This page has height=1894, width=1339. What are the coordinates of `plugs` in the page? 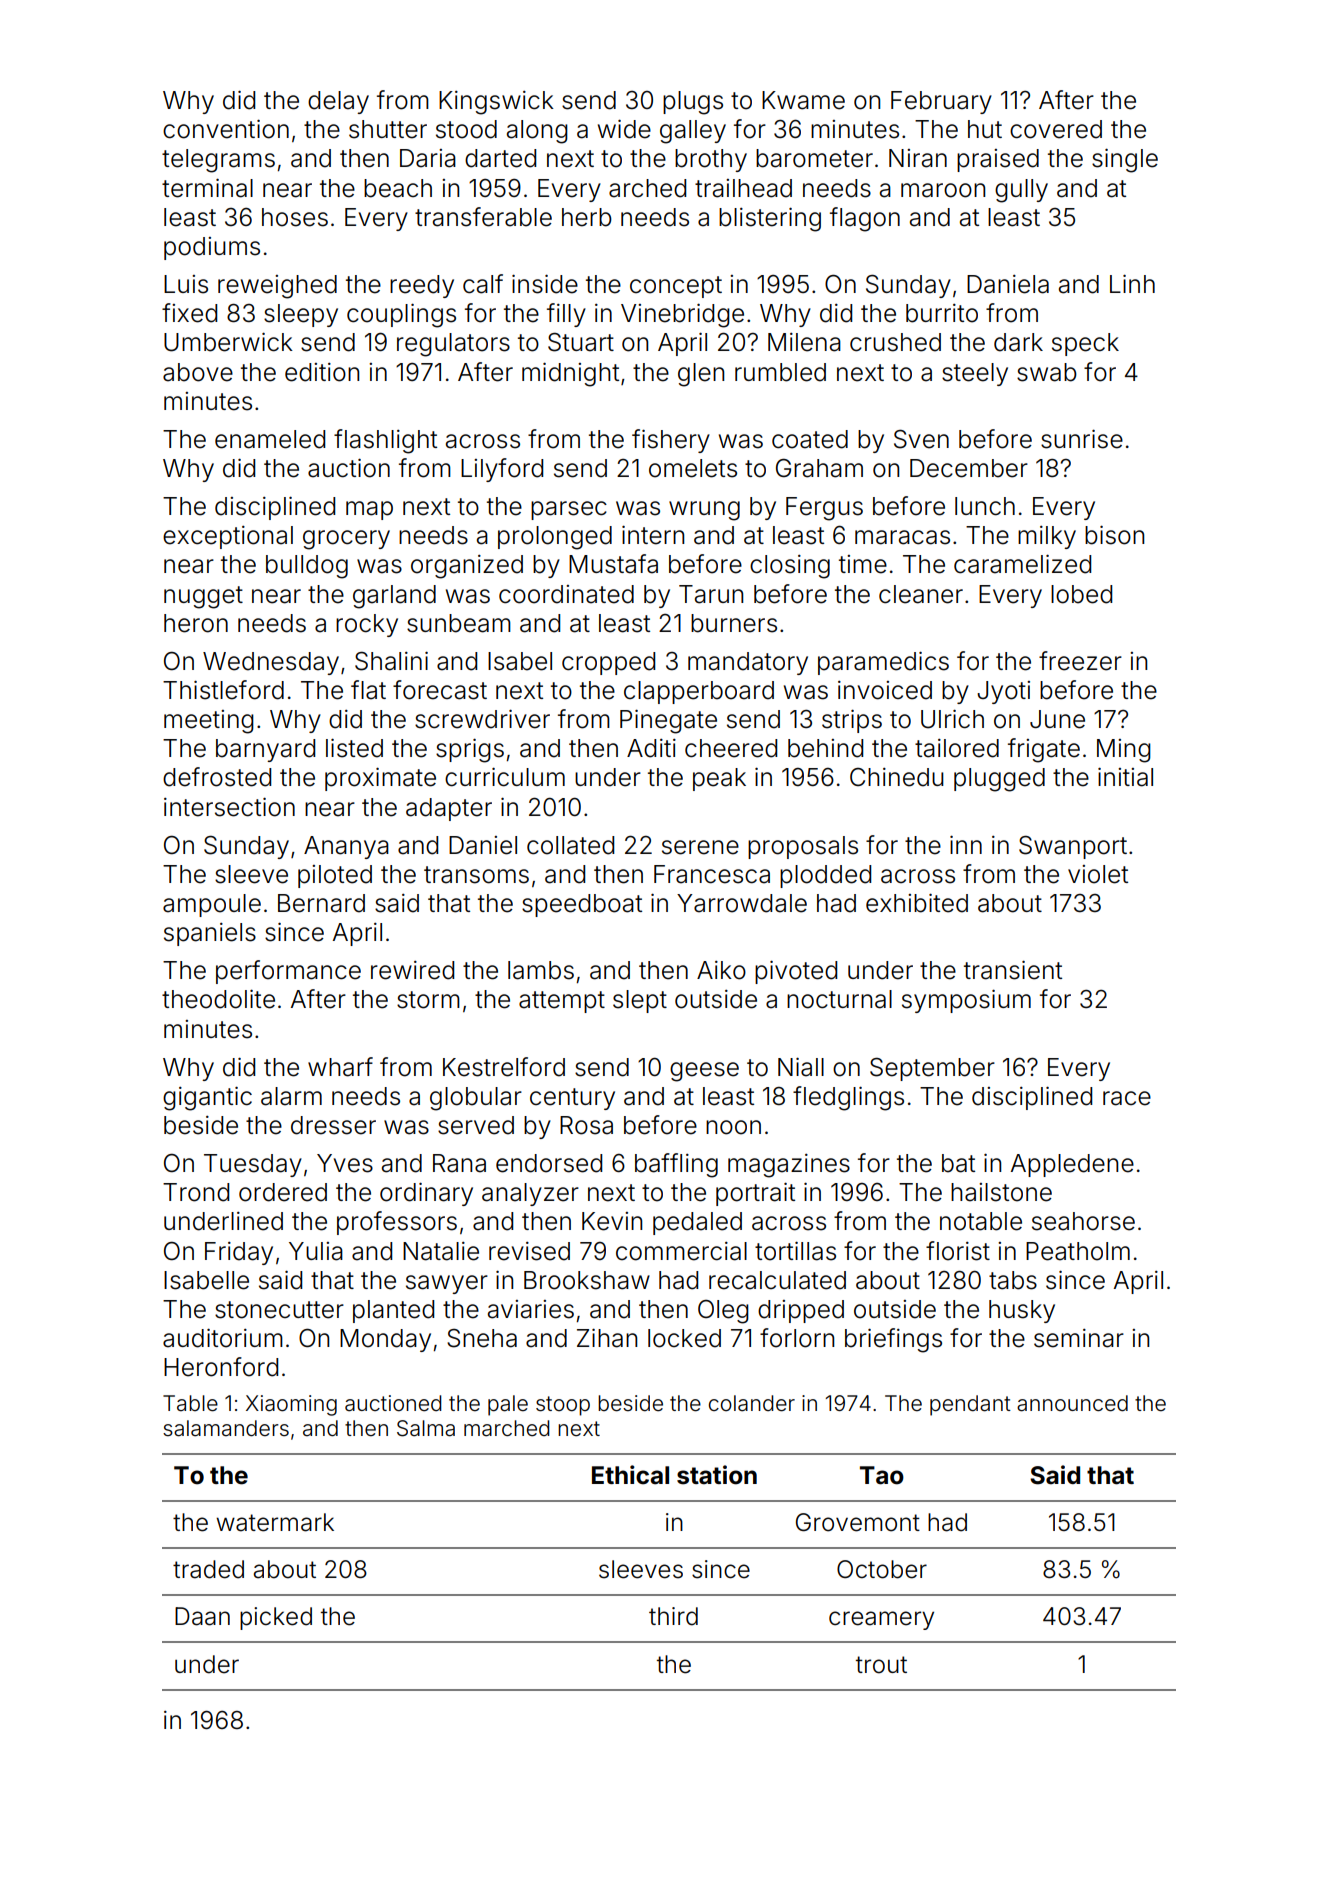 It's located at (693, 103).
